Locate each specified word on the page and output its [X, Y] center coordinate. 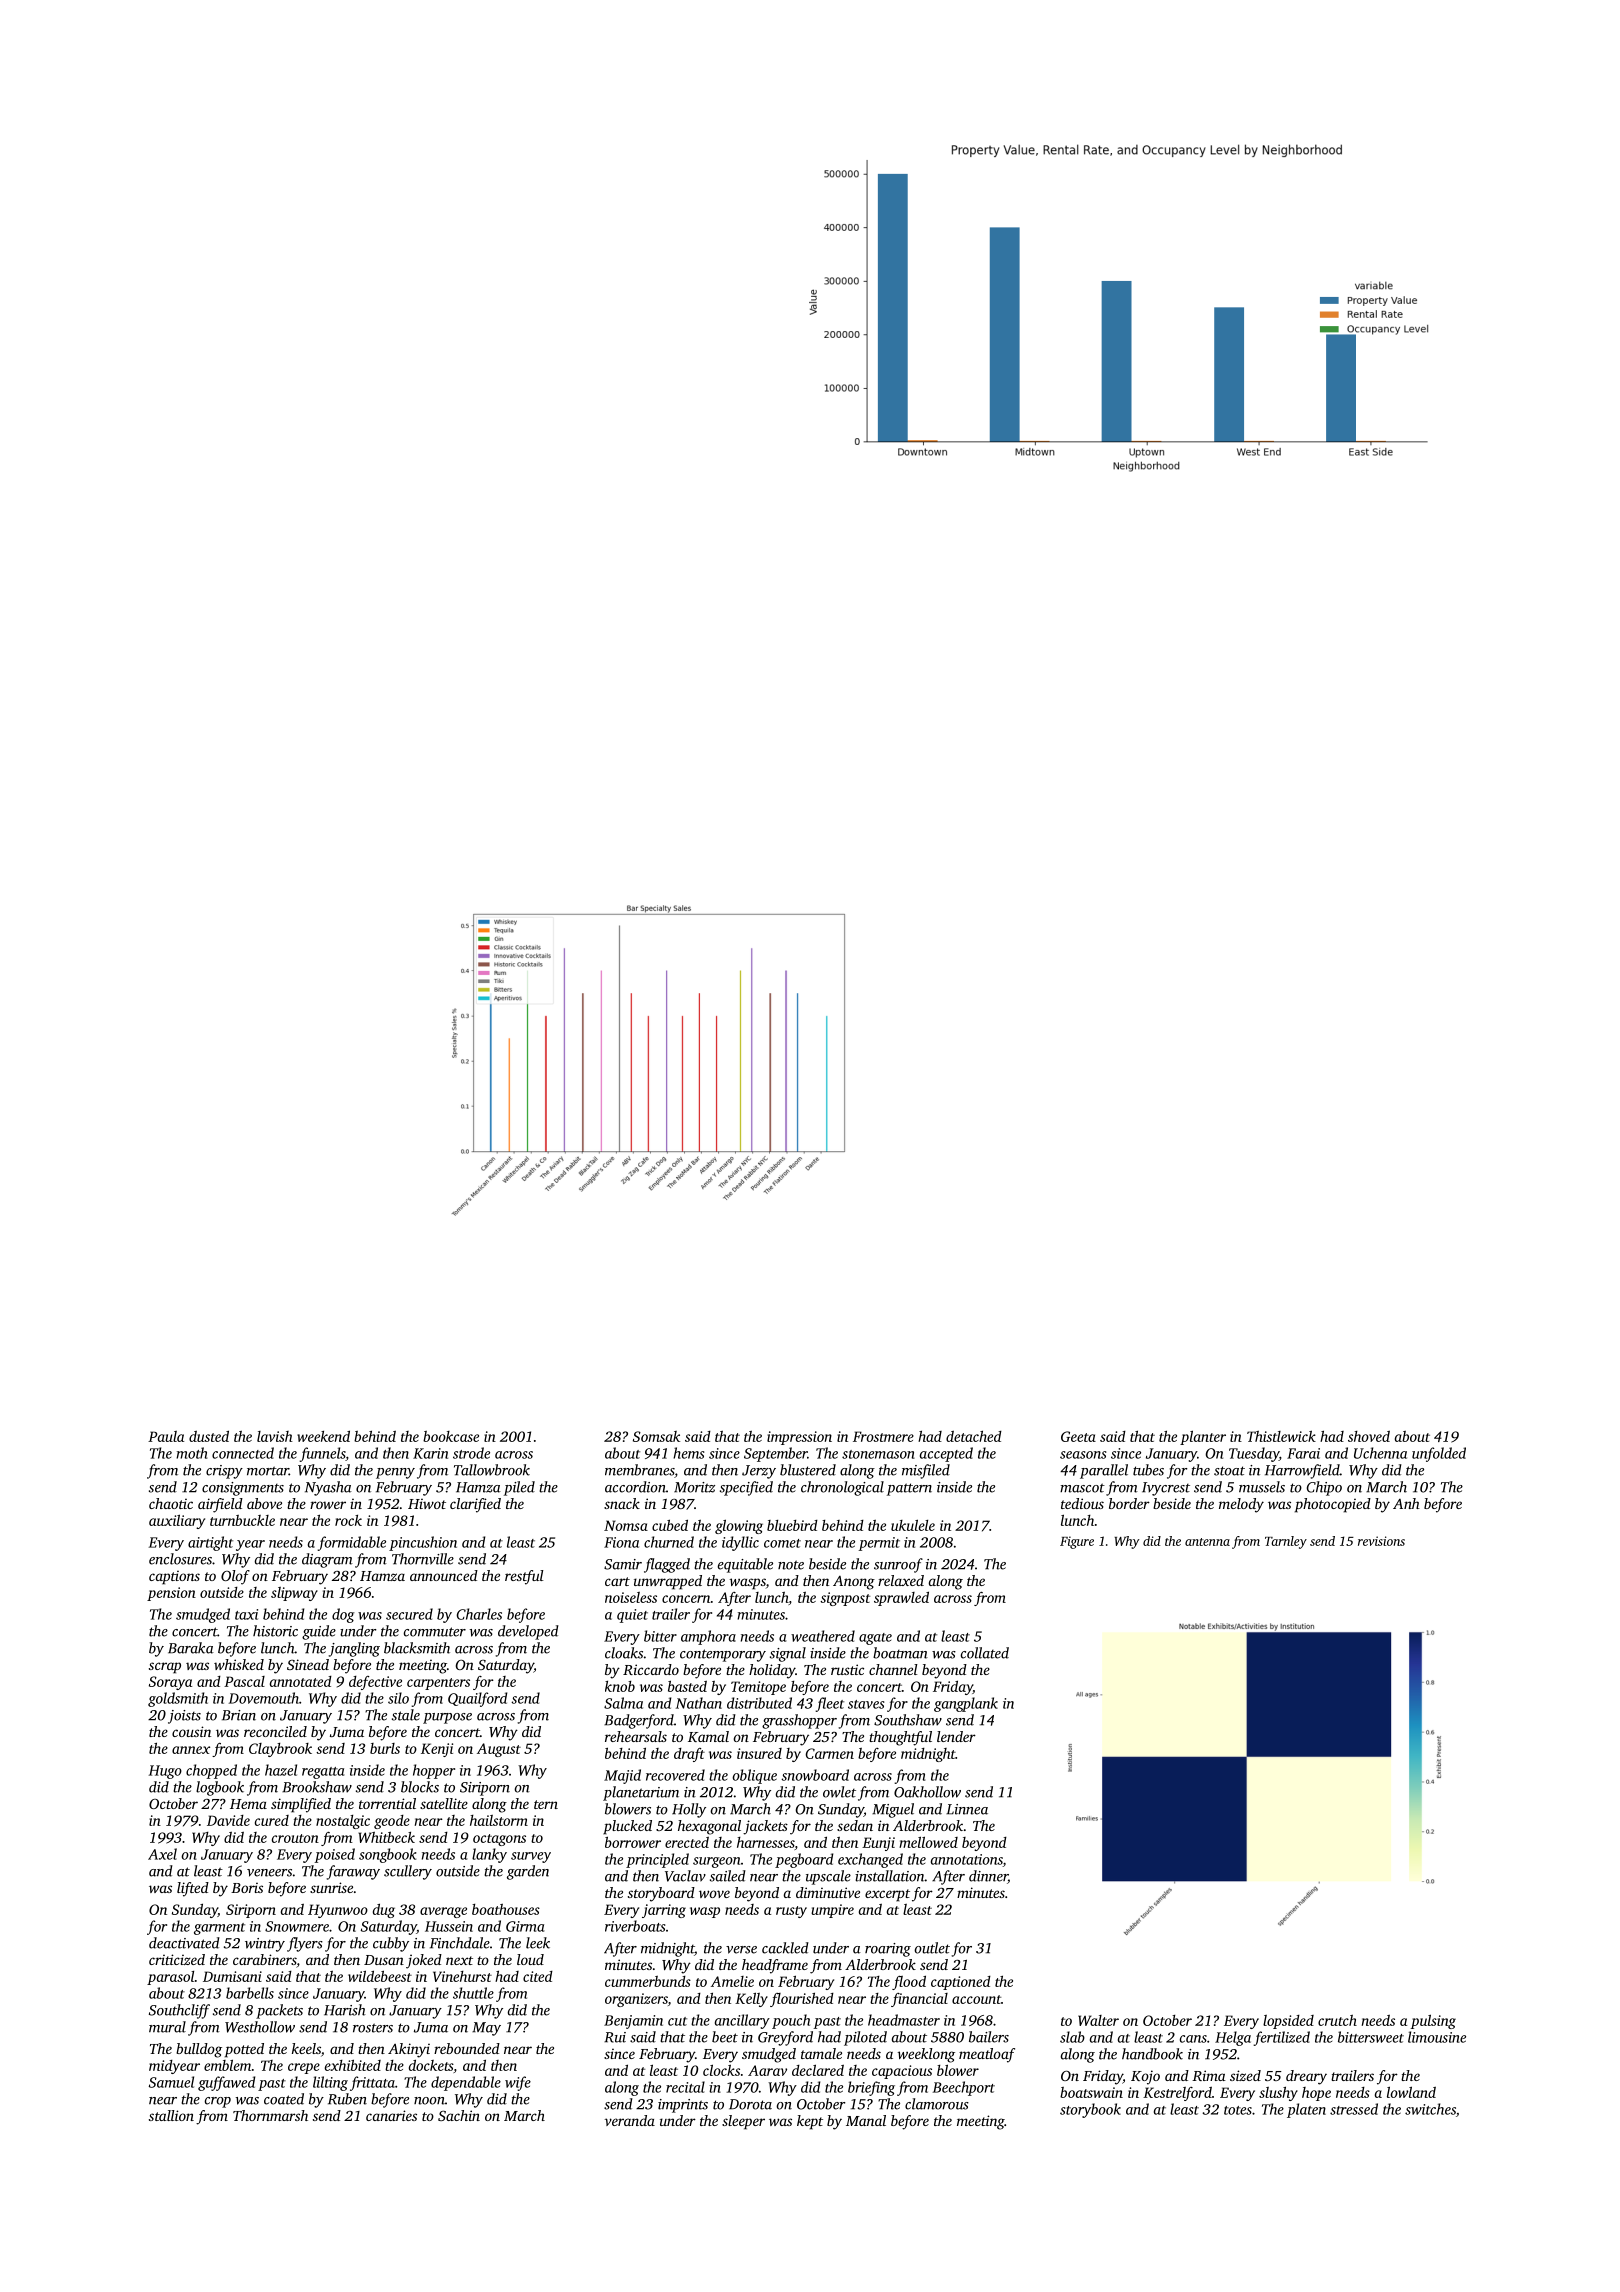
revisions [1381, 1541]
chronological [842, 1488]
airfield [220, 1505]
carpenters [438, 1684]
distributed [759, 1703]
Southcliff [179, 2011]
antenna [1207, 1542]
